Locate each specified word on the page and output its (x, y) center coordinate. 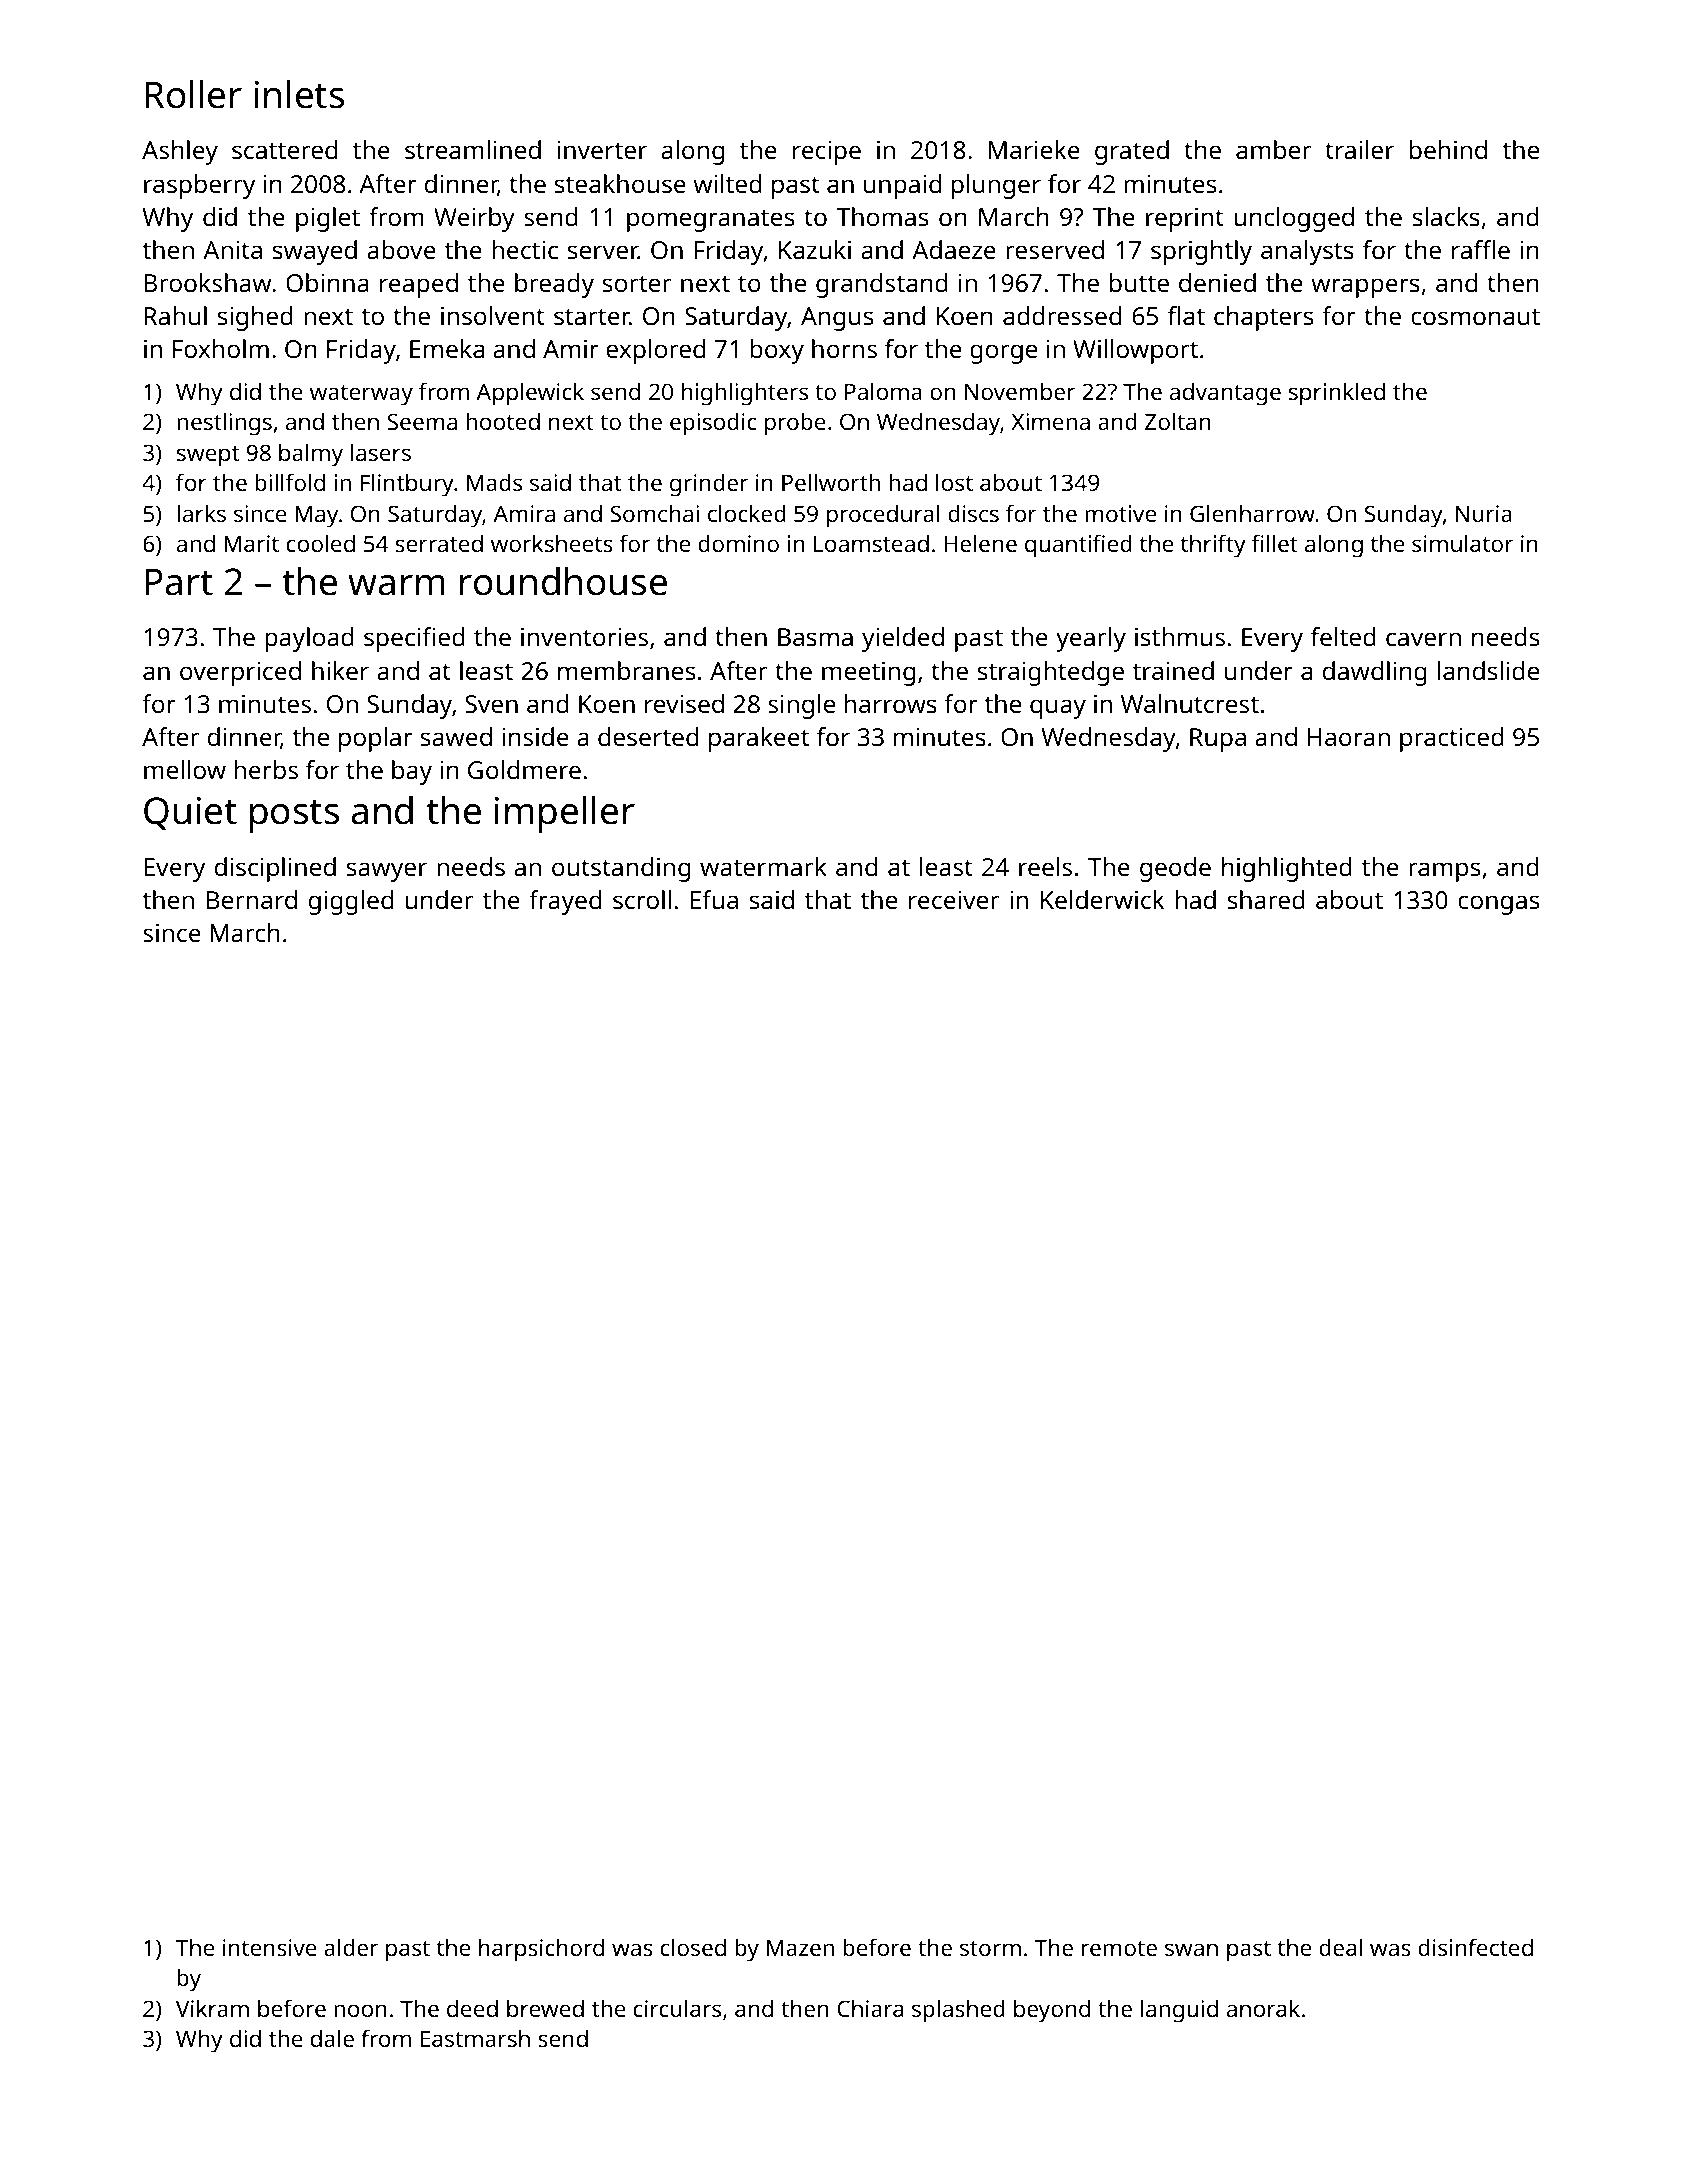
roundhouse (563, 581)
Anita (232, 250)
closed (693, 1947)
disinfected (1475, 1947)
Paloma (883, 391)
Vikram (212, 2008)
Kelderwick (1102, 899)
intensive (270, 1947)
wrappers (1365, 288)
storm (990, 1948)
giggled (351, 902)
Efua (714, 899)
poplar (376, 739)
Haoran (1349, 737)
